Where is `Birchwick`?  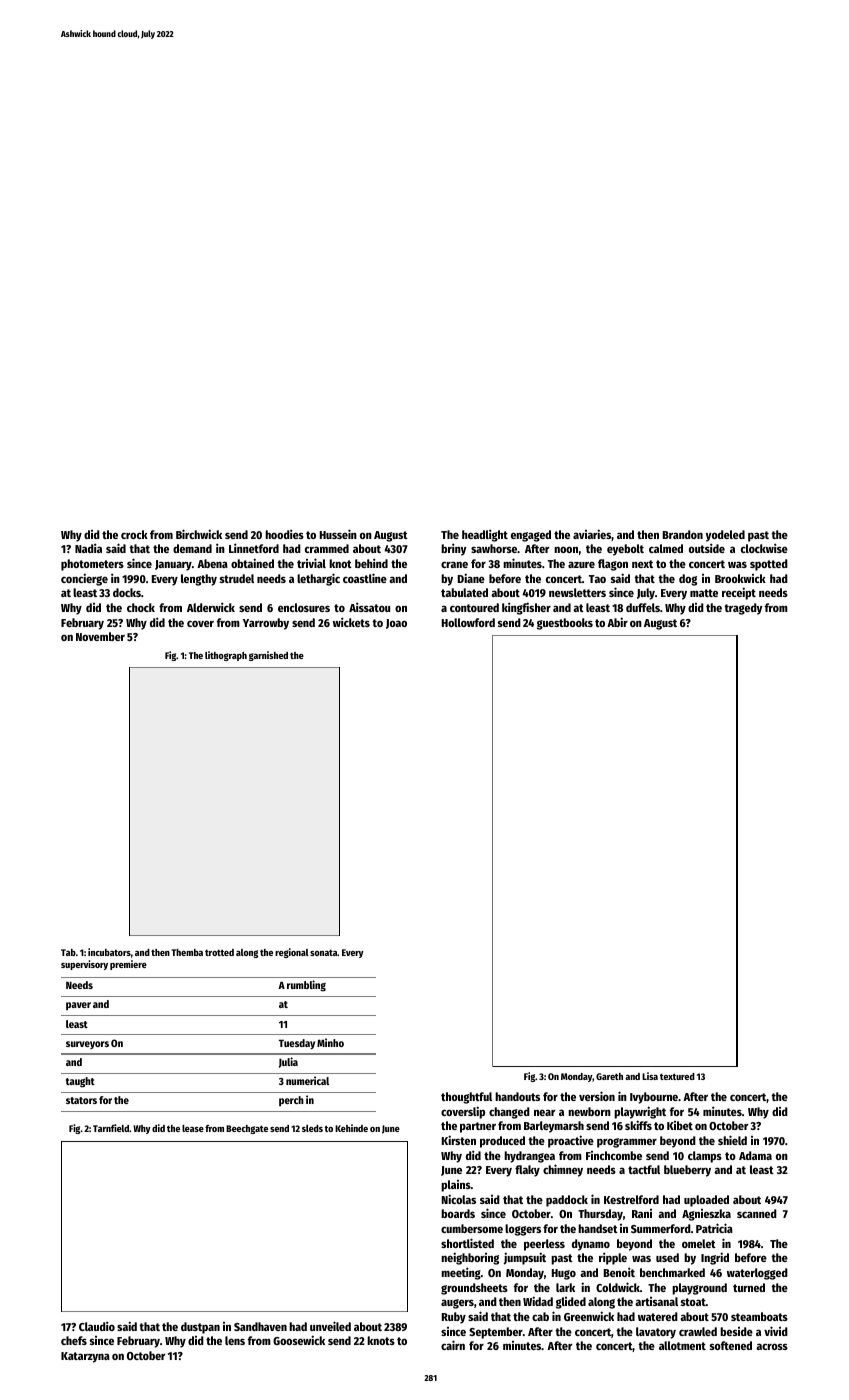
Birchwick is located at coordinates (199, 534).
